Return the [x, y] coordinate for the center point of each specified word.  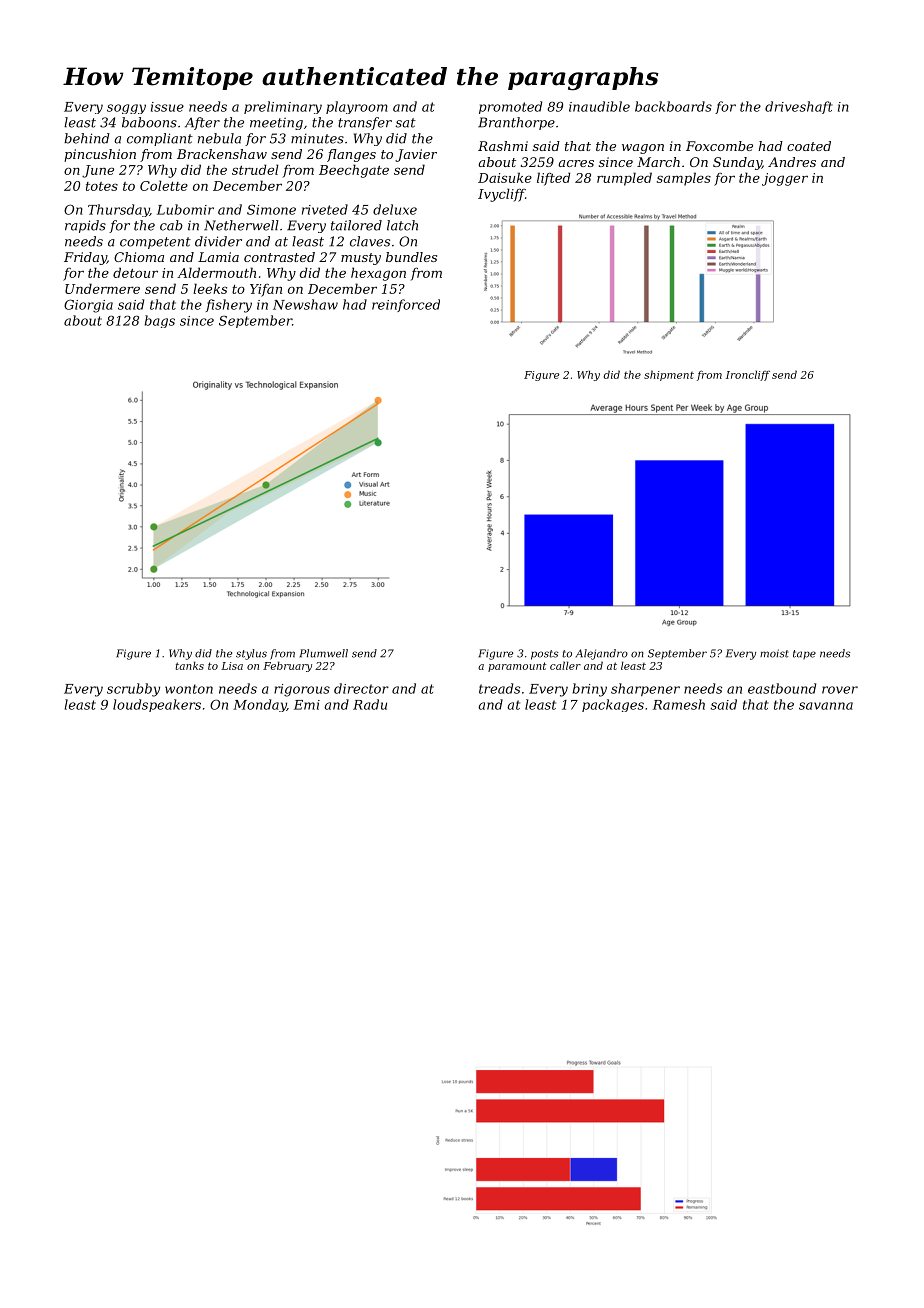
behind [87, 138]
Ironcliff [748, 375]
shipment [669, 375]
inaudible [599, 106]
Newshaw [305, 304]
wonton [189, 689]
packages [613, 705]
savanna [826, 706]
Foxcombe [719, 146]
